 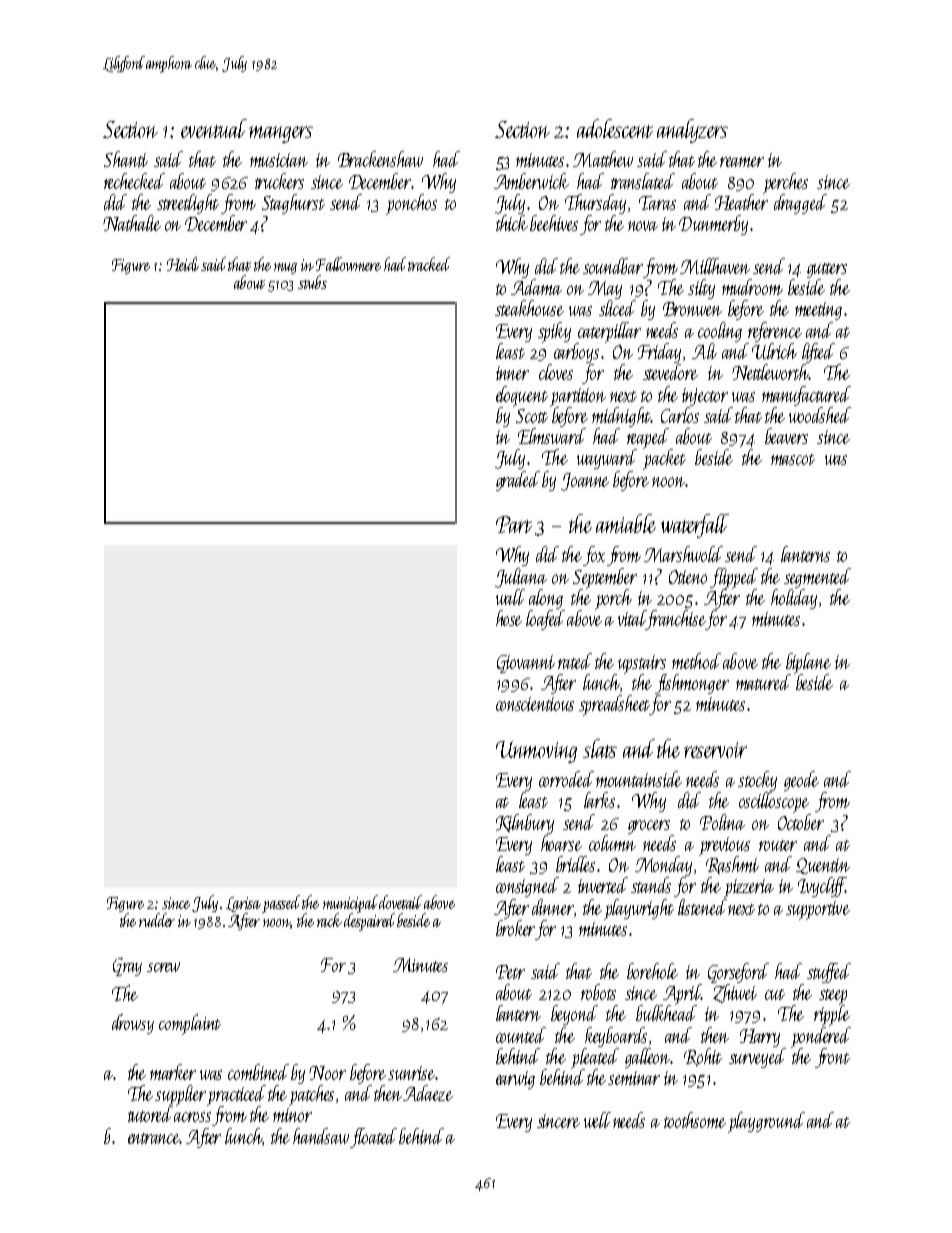 What do you see at coordinates (214, 128) in the image?
I see `eventual` at bounding box center [214, 128].
